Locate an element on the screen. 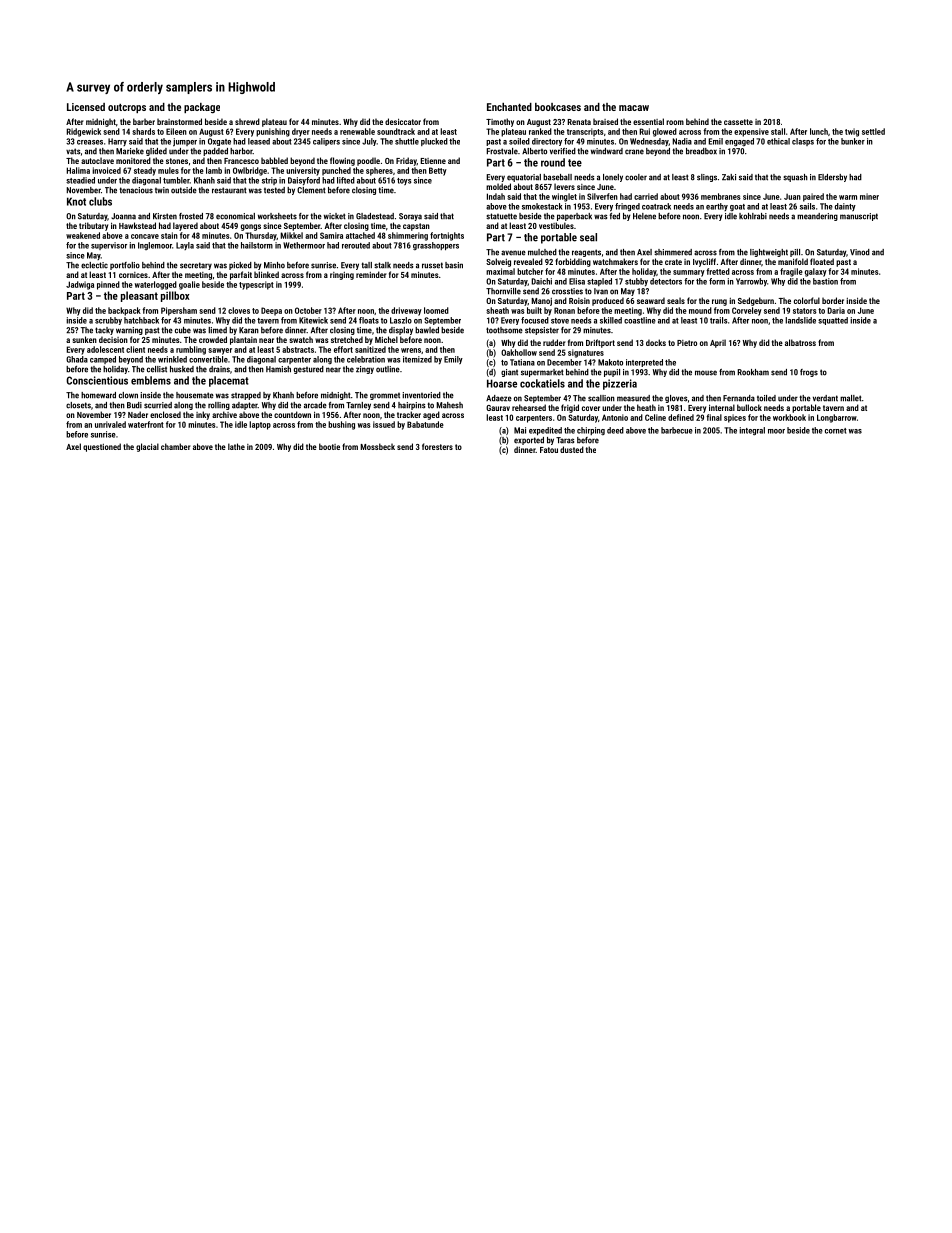 The image size is (952, 1233). Knot is located at coordinates (76, 201).
